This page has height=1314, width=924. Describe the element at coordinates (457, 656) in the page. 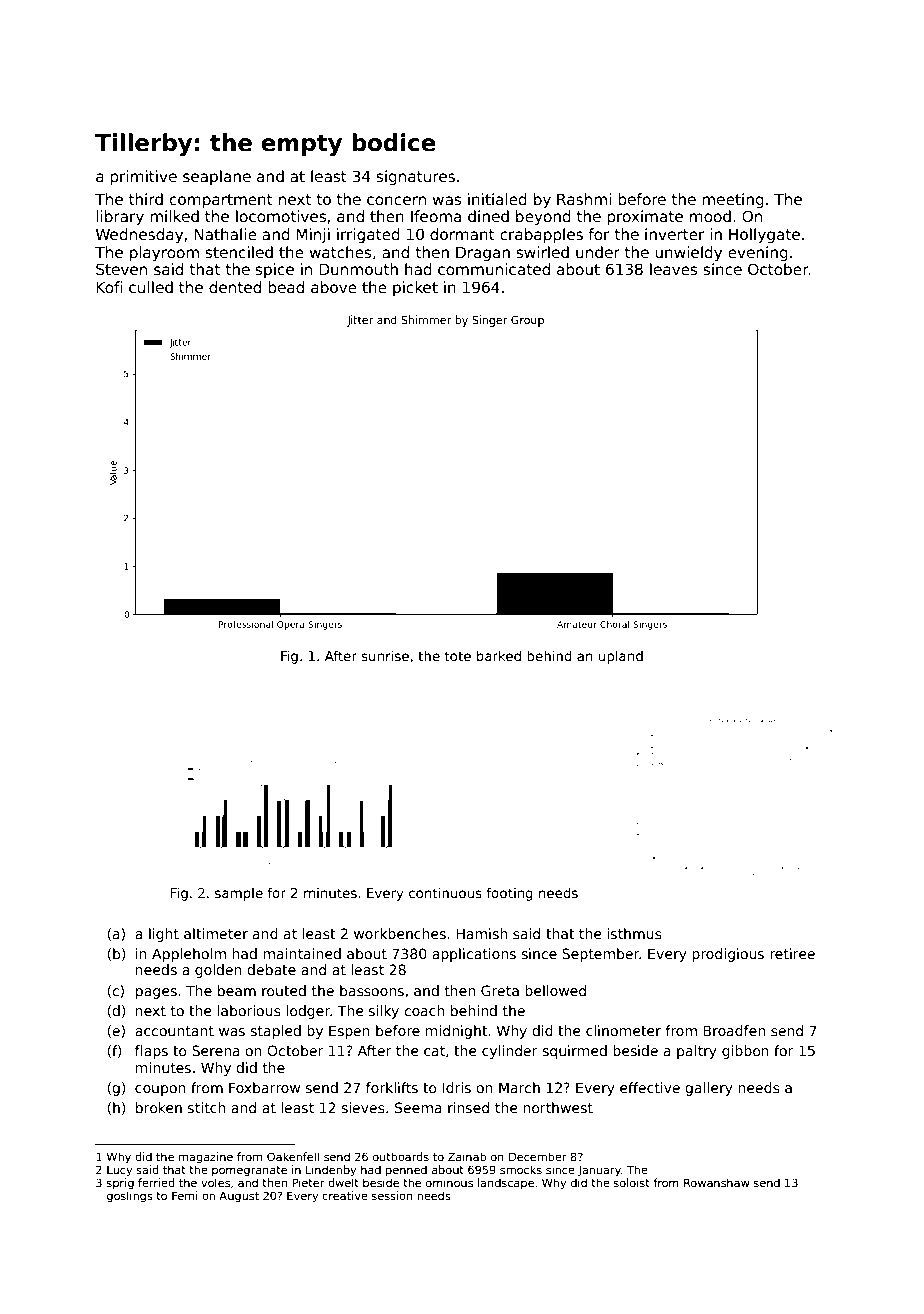

I see `tote` at that location.
